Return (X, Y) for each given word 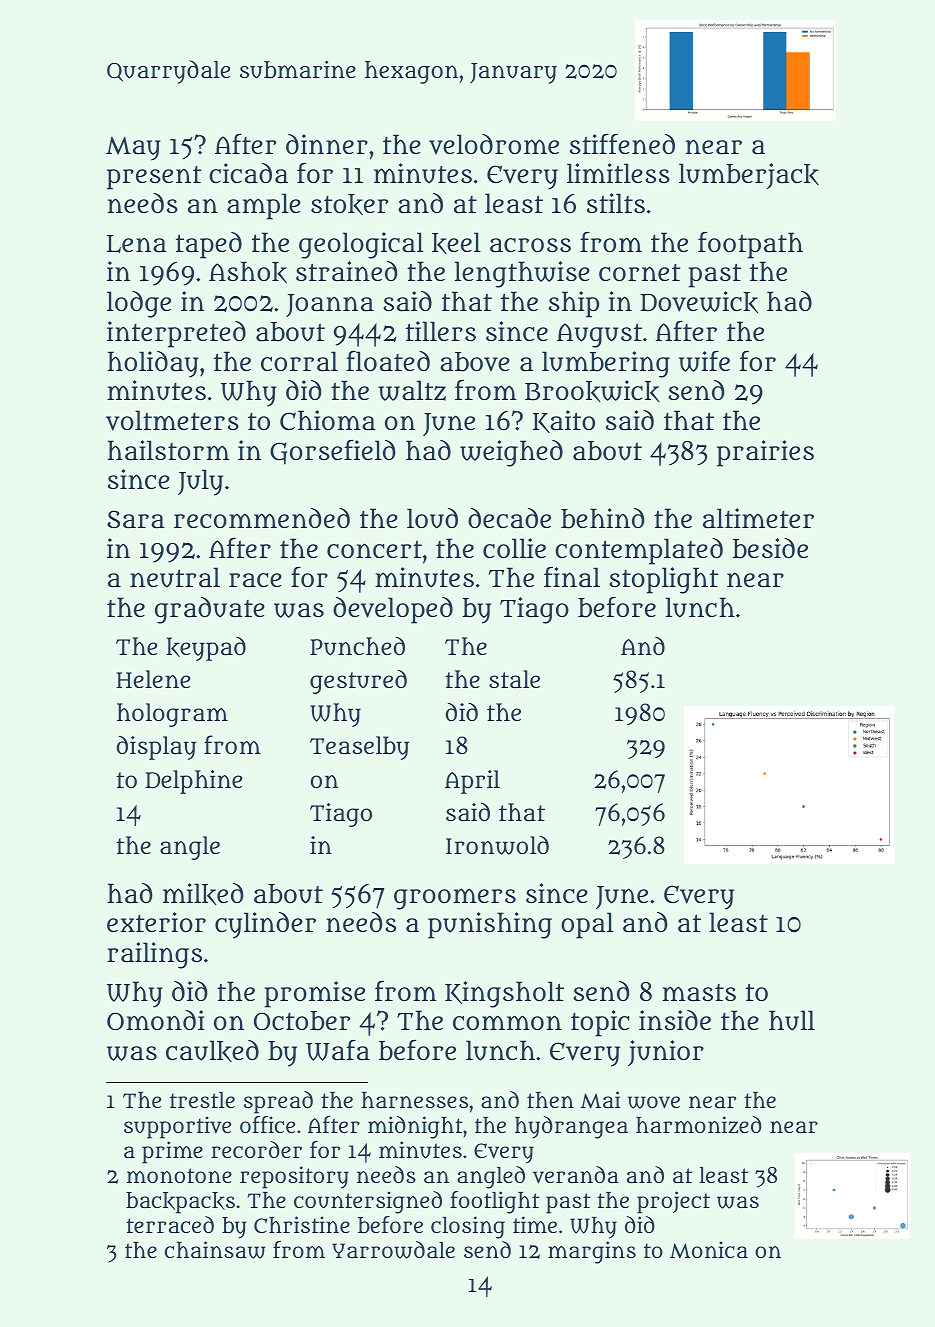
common (507, 1022)
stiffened (622, 143)
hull (792, 1020)
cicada (248, 173)
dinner (327, 144)
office (267, 1124)
